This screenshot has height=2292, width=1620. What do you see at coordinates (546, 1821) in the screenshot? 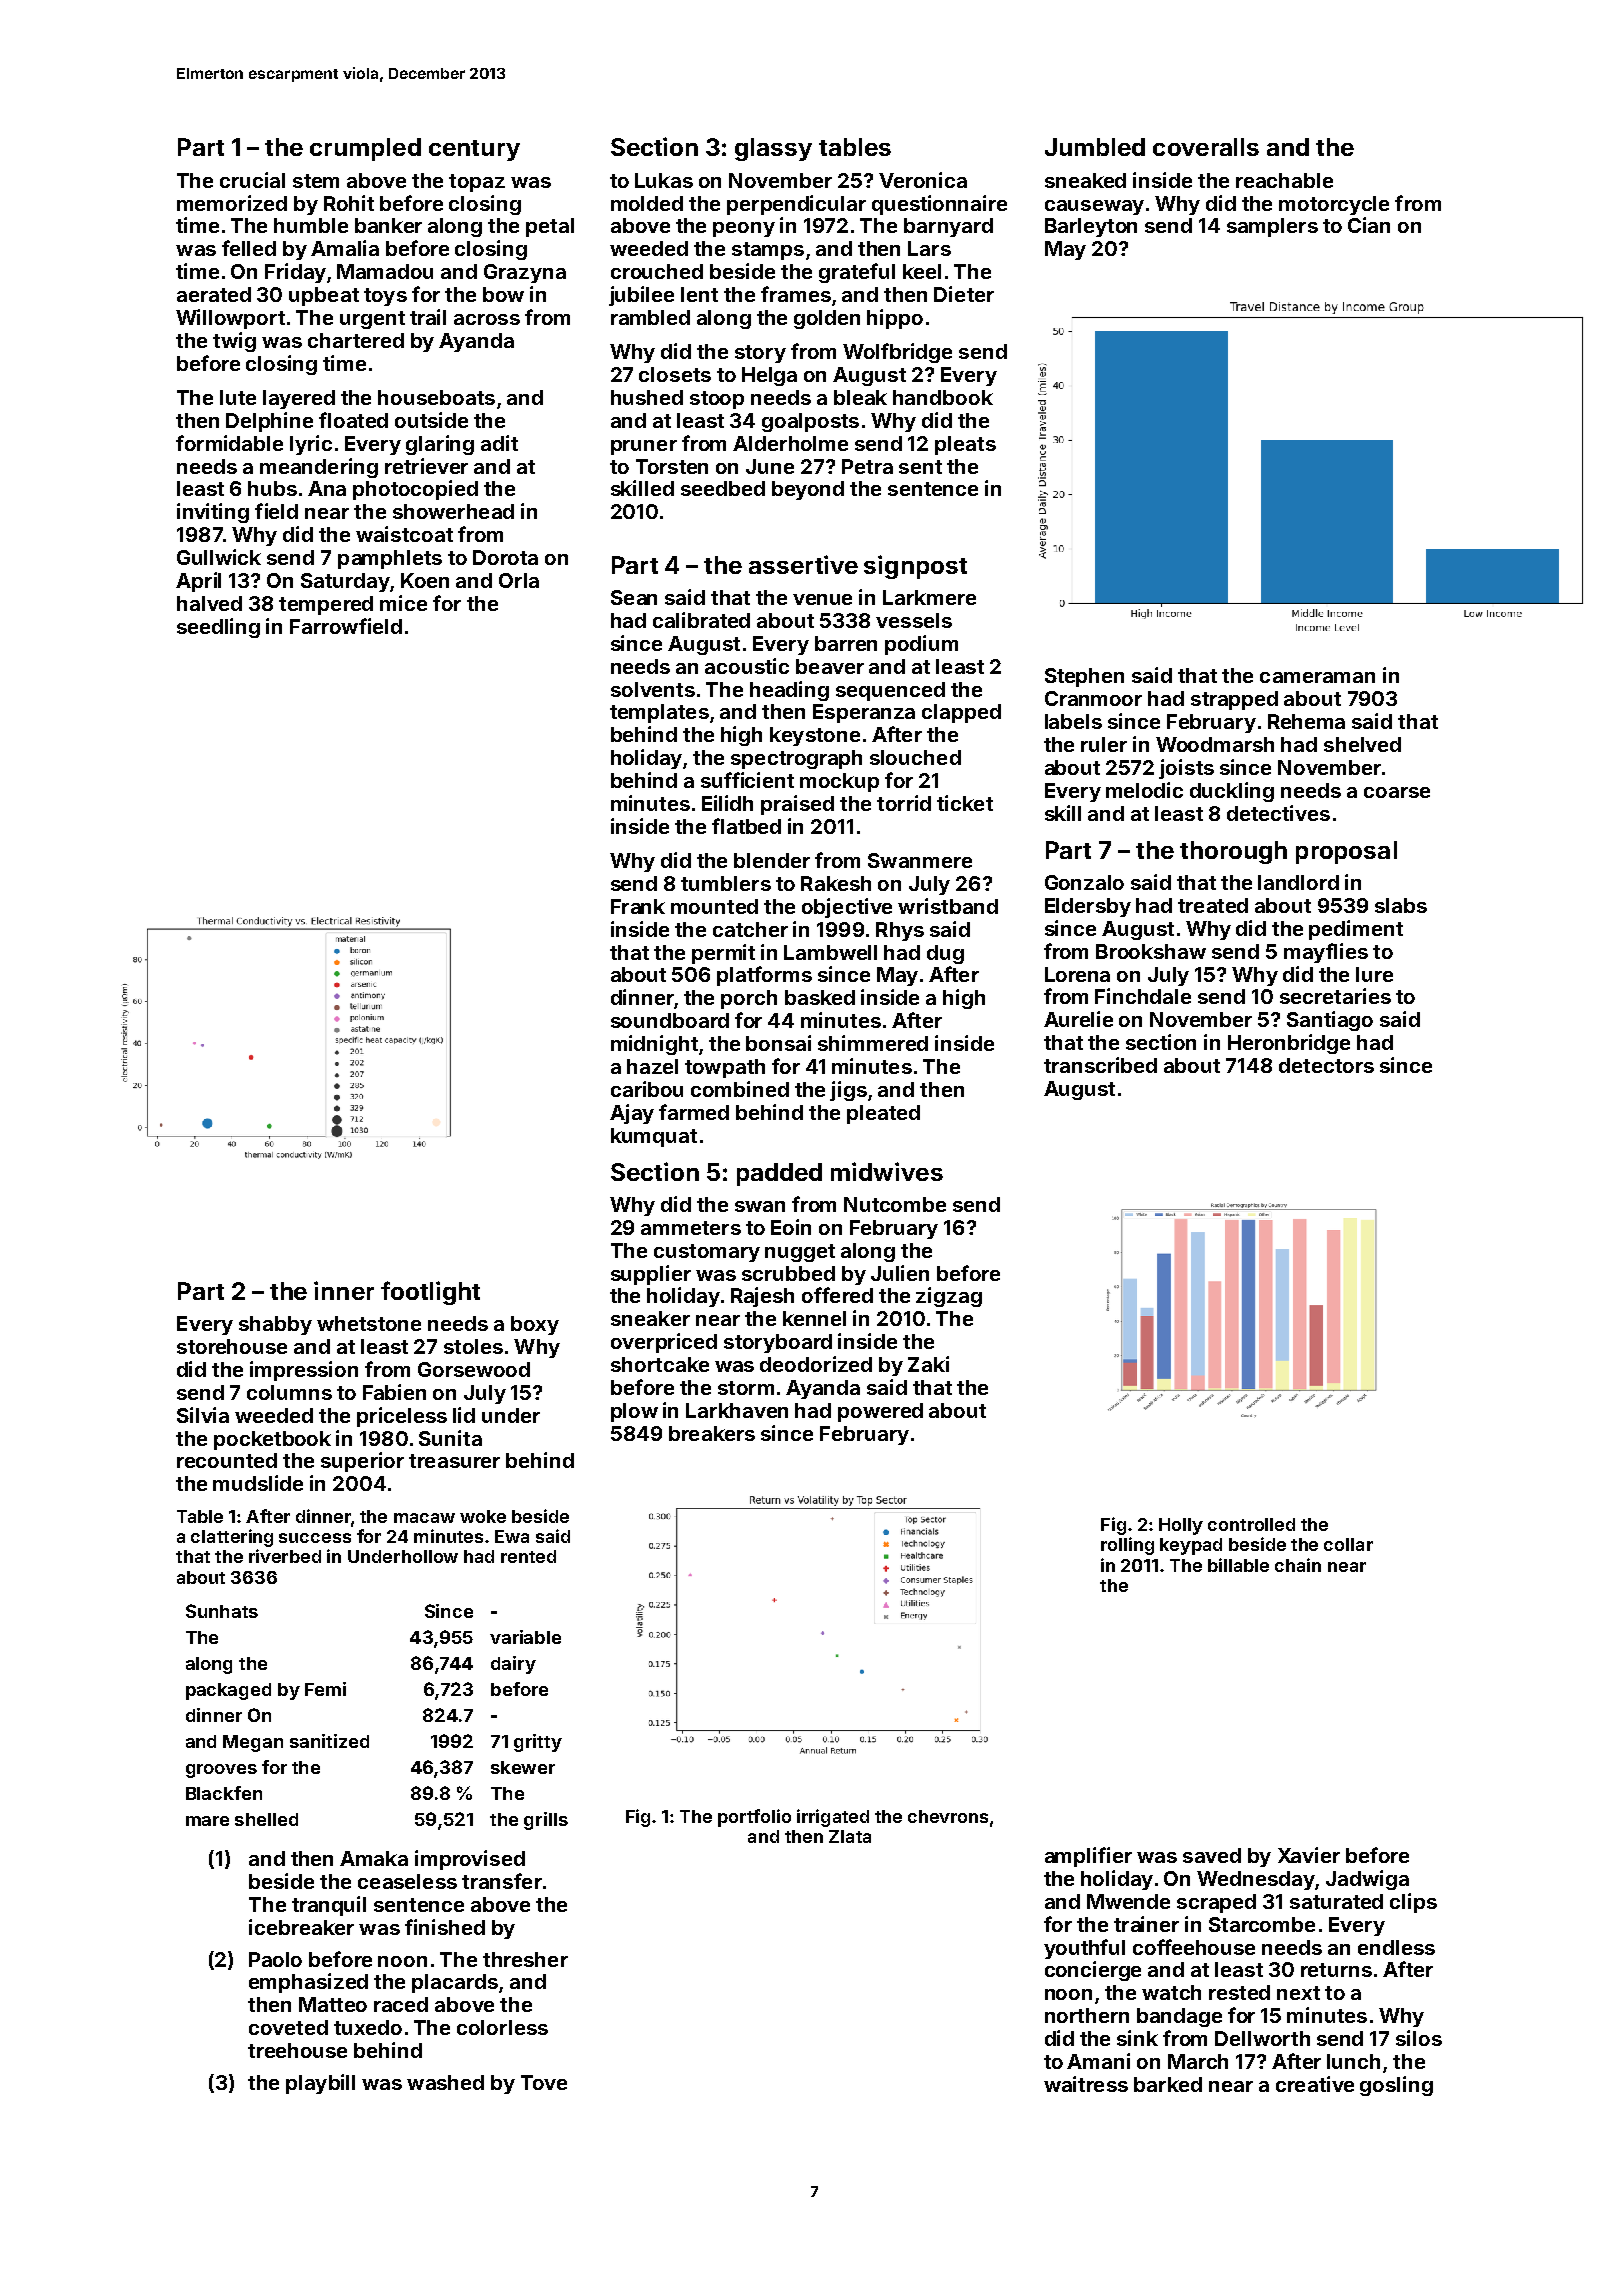
I see `grills` at bounding box center [546, 1821].
